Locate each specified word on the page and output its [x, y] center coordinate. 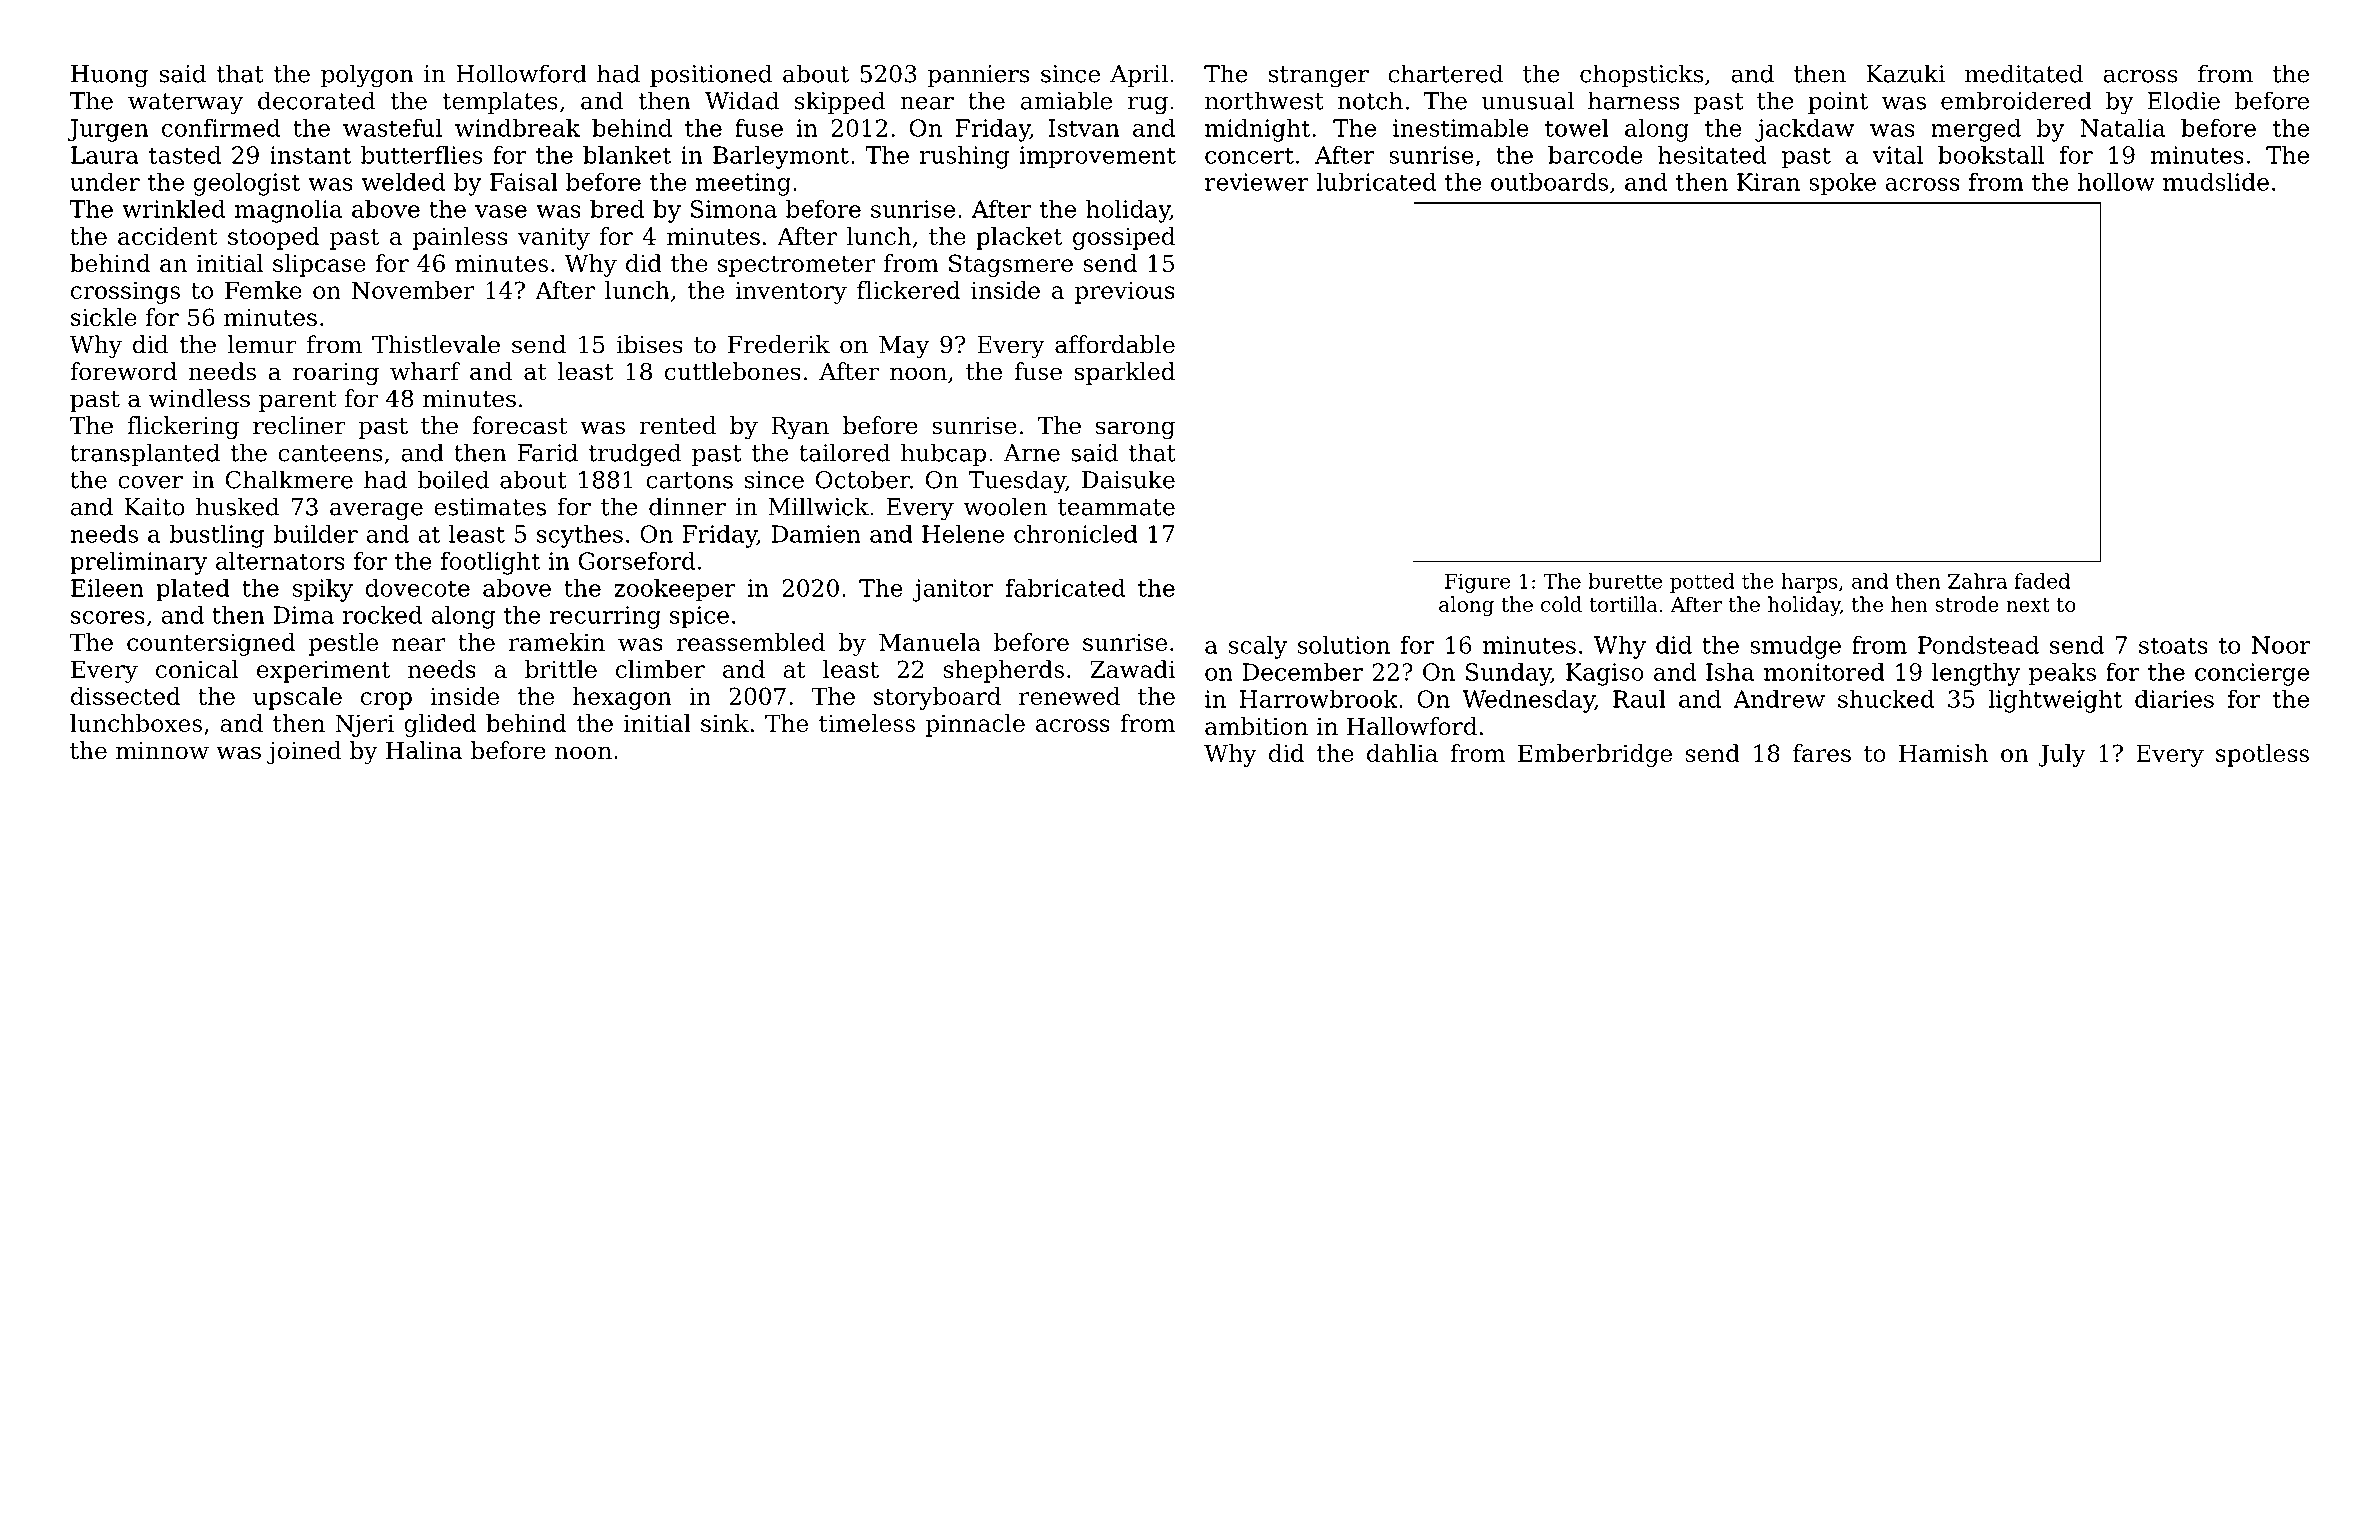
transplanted [145, 454]
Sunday [1508, 674]
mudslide [2216, 182]
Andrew [1779, 699]
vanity [553, 238]
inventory [791, 292]
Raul [1639, 699]
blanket [627, 155]
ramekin [557, 642]
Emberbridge [1595, 755]
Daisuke [1128, 479]
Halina [424, 750]
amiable [1066, 100]
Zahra [1977, 581]
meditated [2024, 73]
